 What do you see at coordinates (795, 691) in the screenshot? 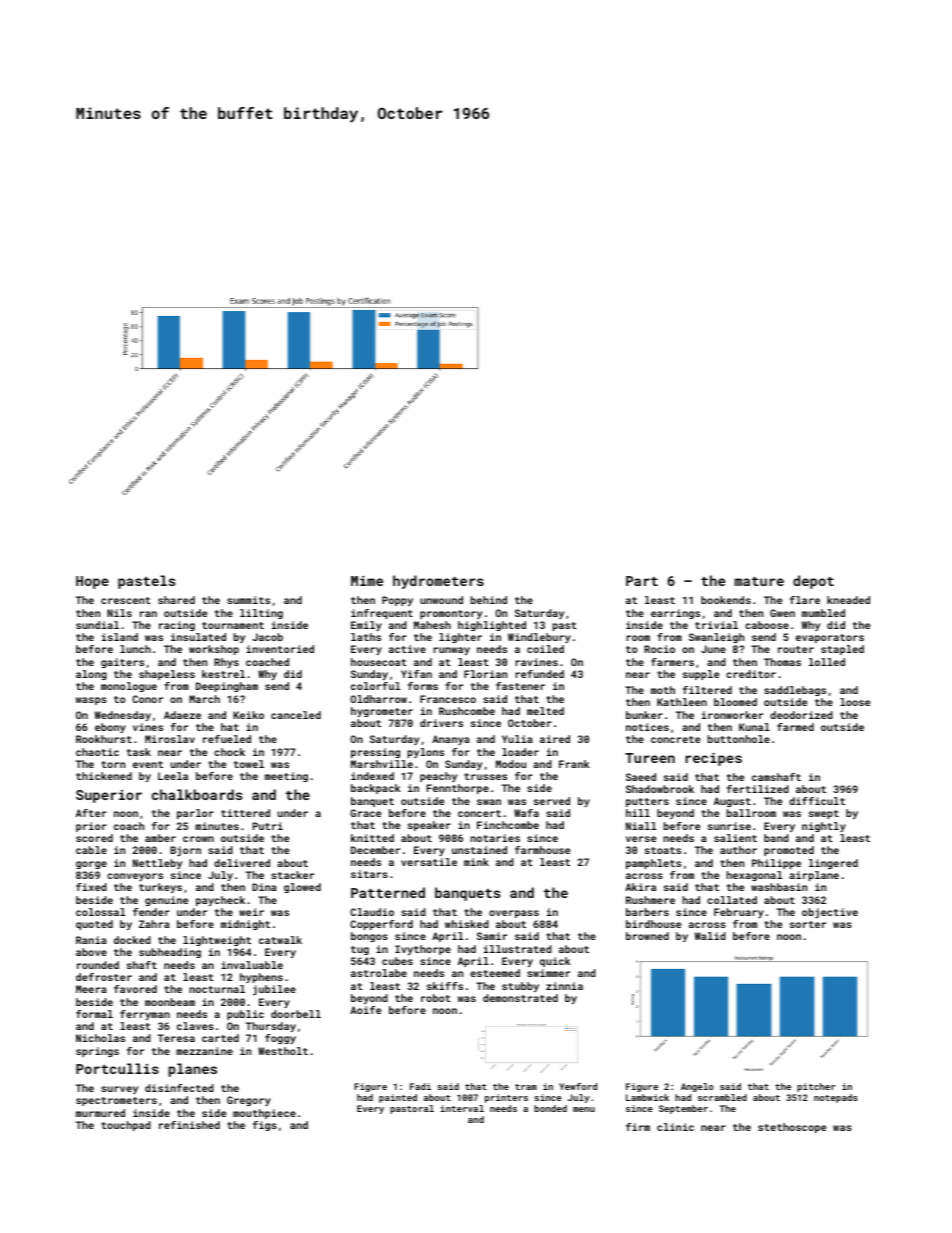
I see `saddlebags` at bounding box center [795, 691].
